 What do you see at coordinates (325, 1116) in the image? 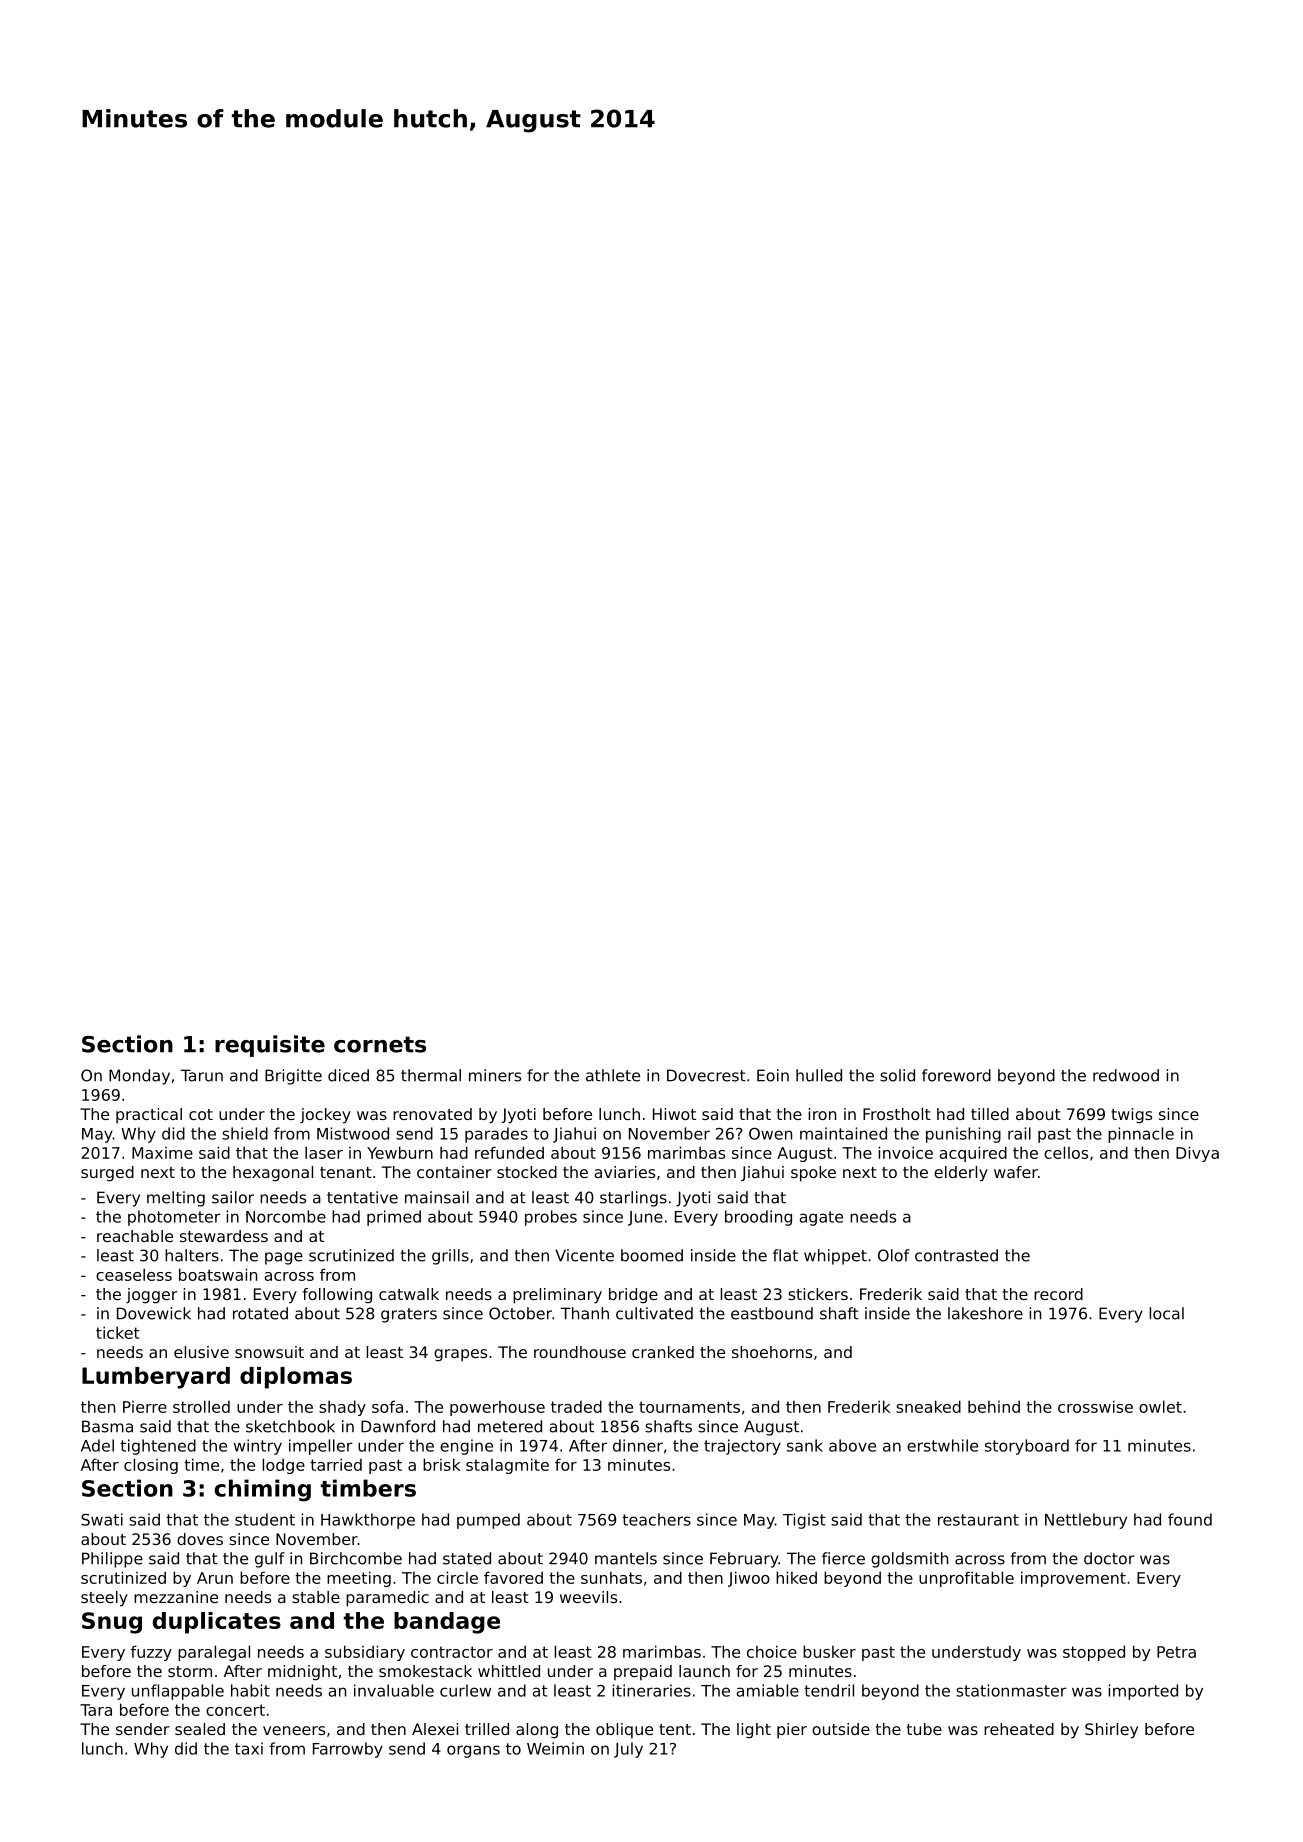
I see `jockey` at bounding box center [325, 1116].
